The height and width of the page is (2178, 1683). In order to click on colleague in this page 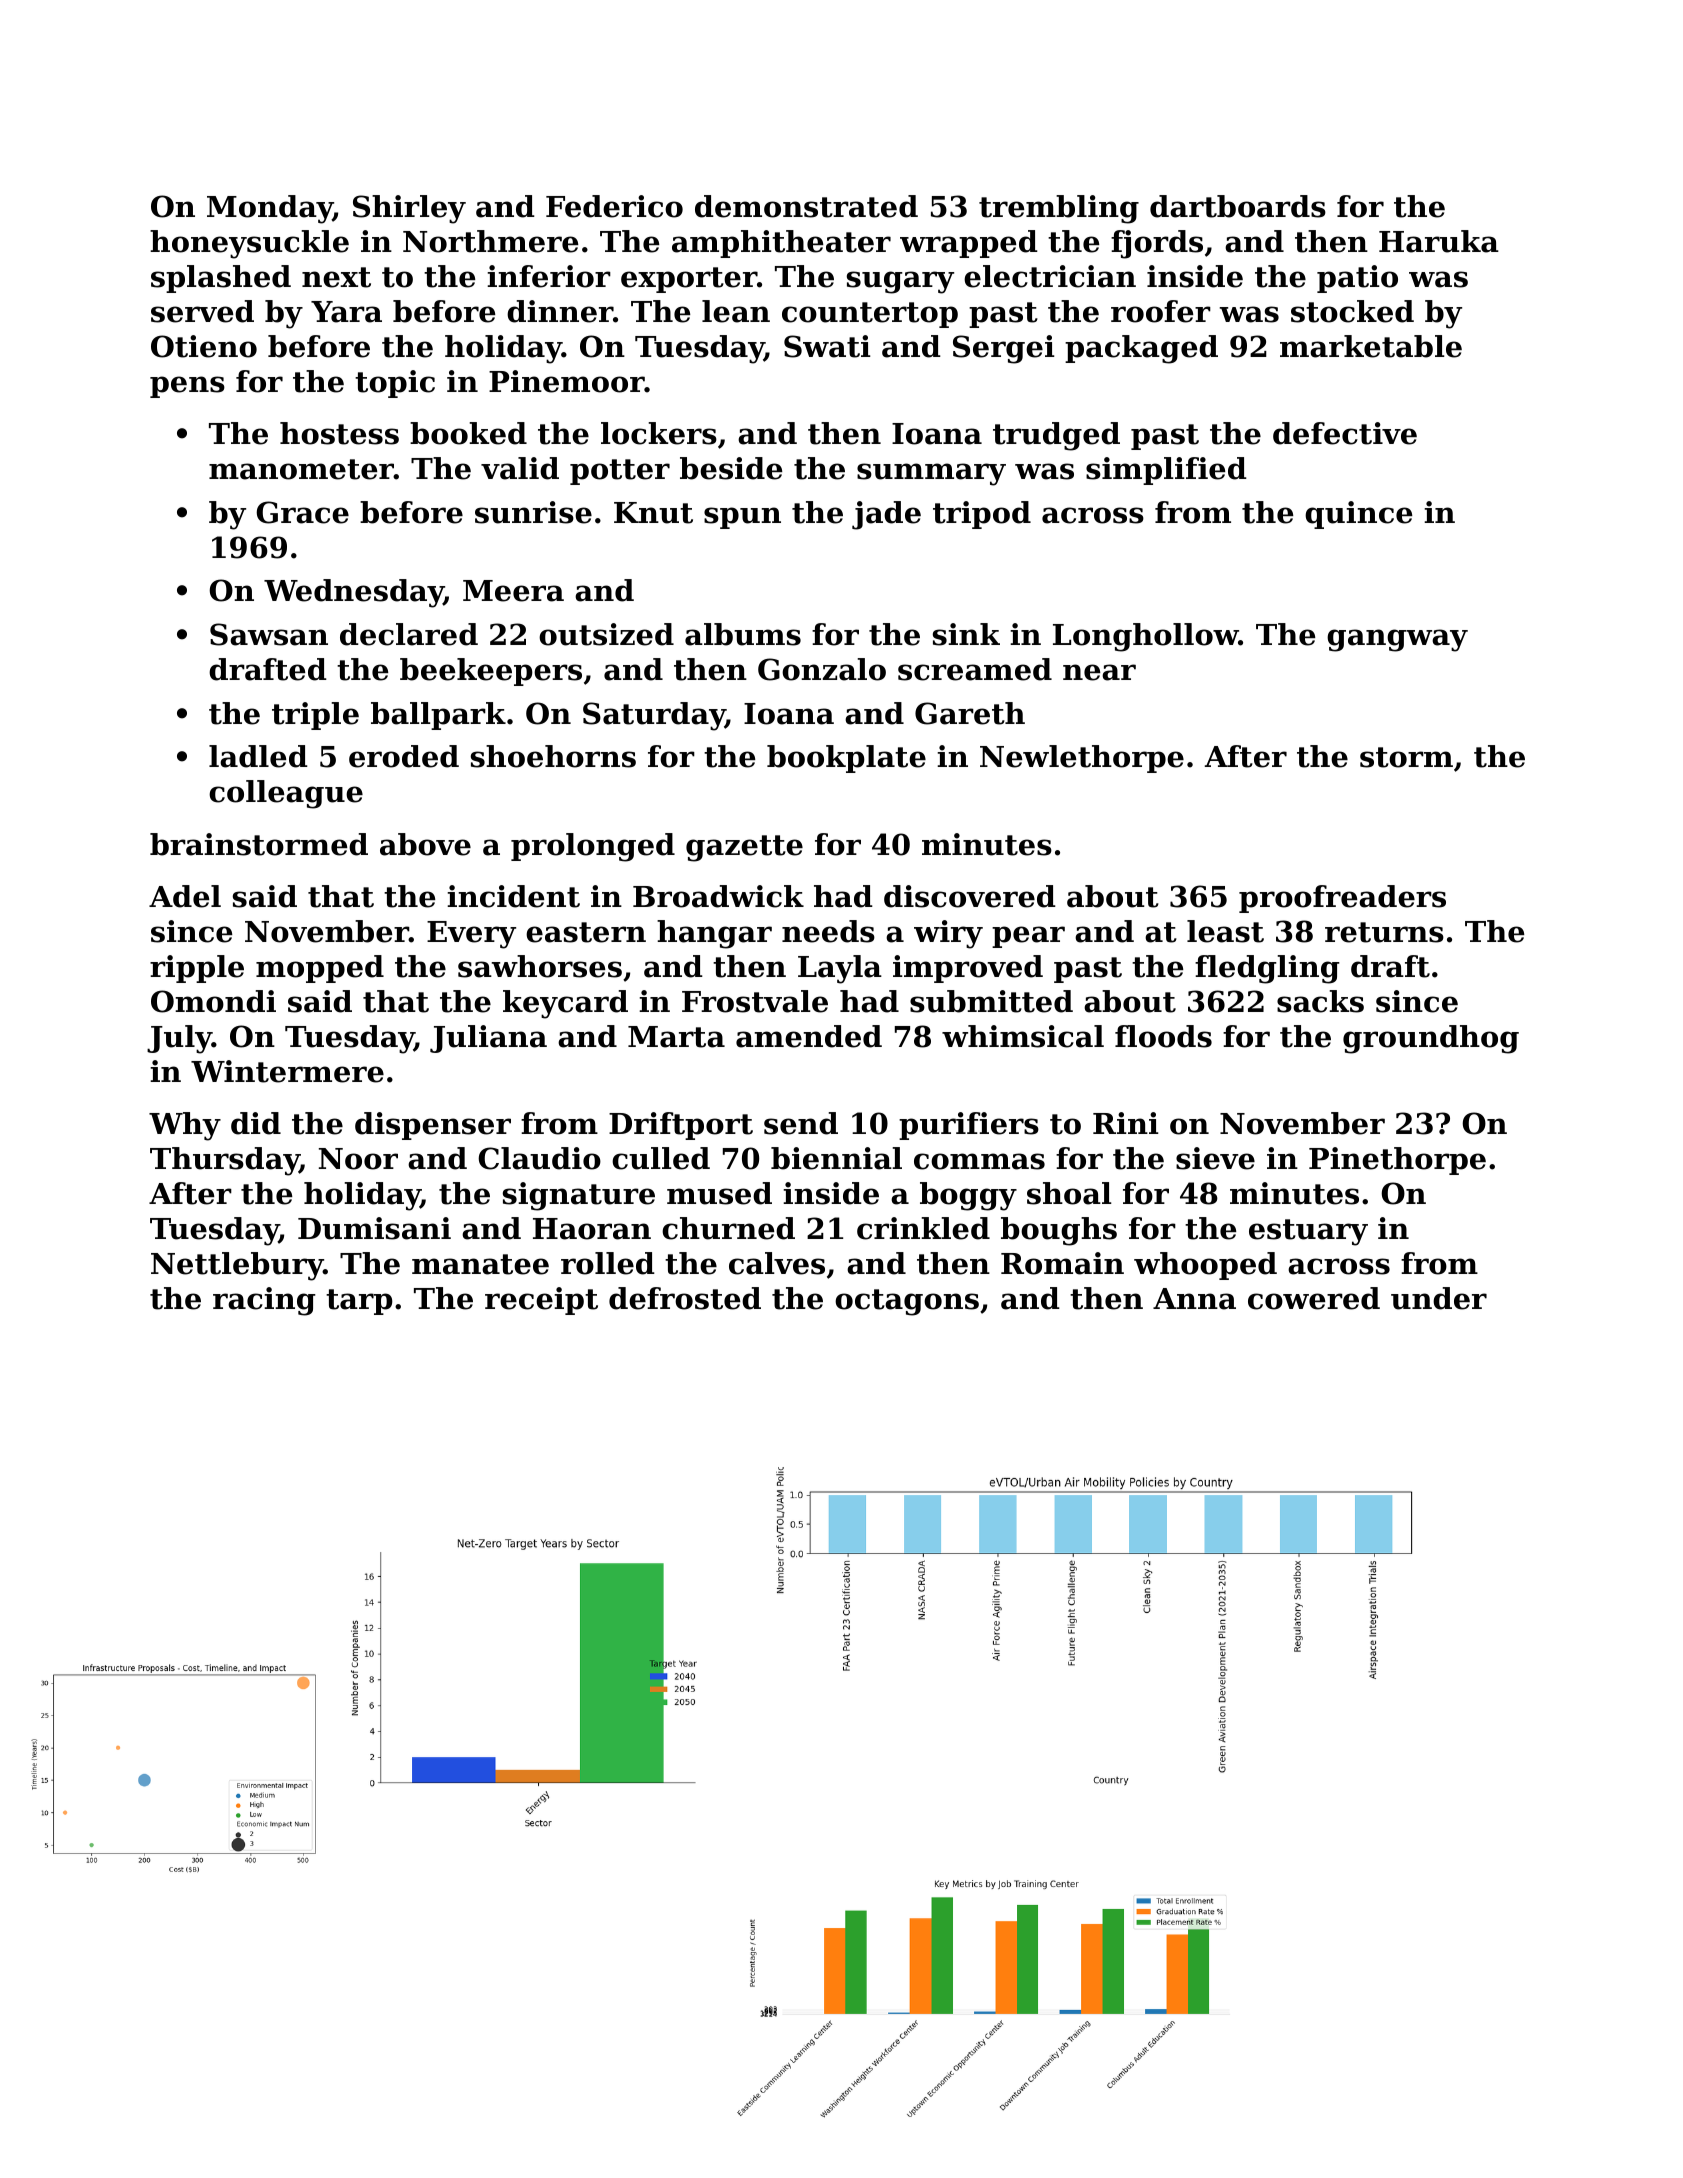, I will do `click(286, 794)`.
